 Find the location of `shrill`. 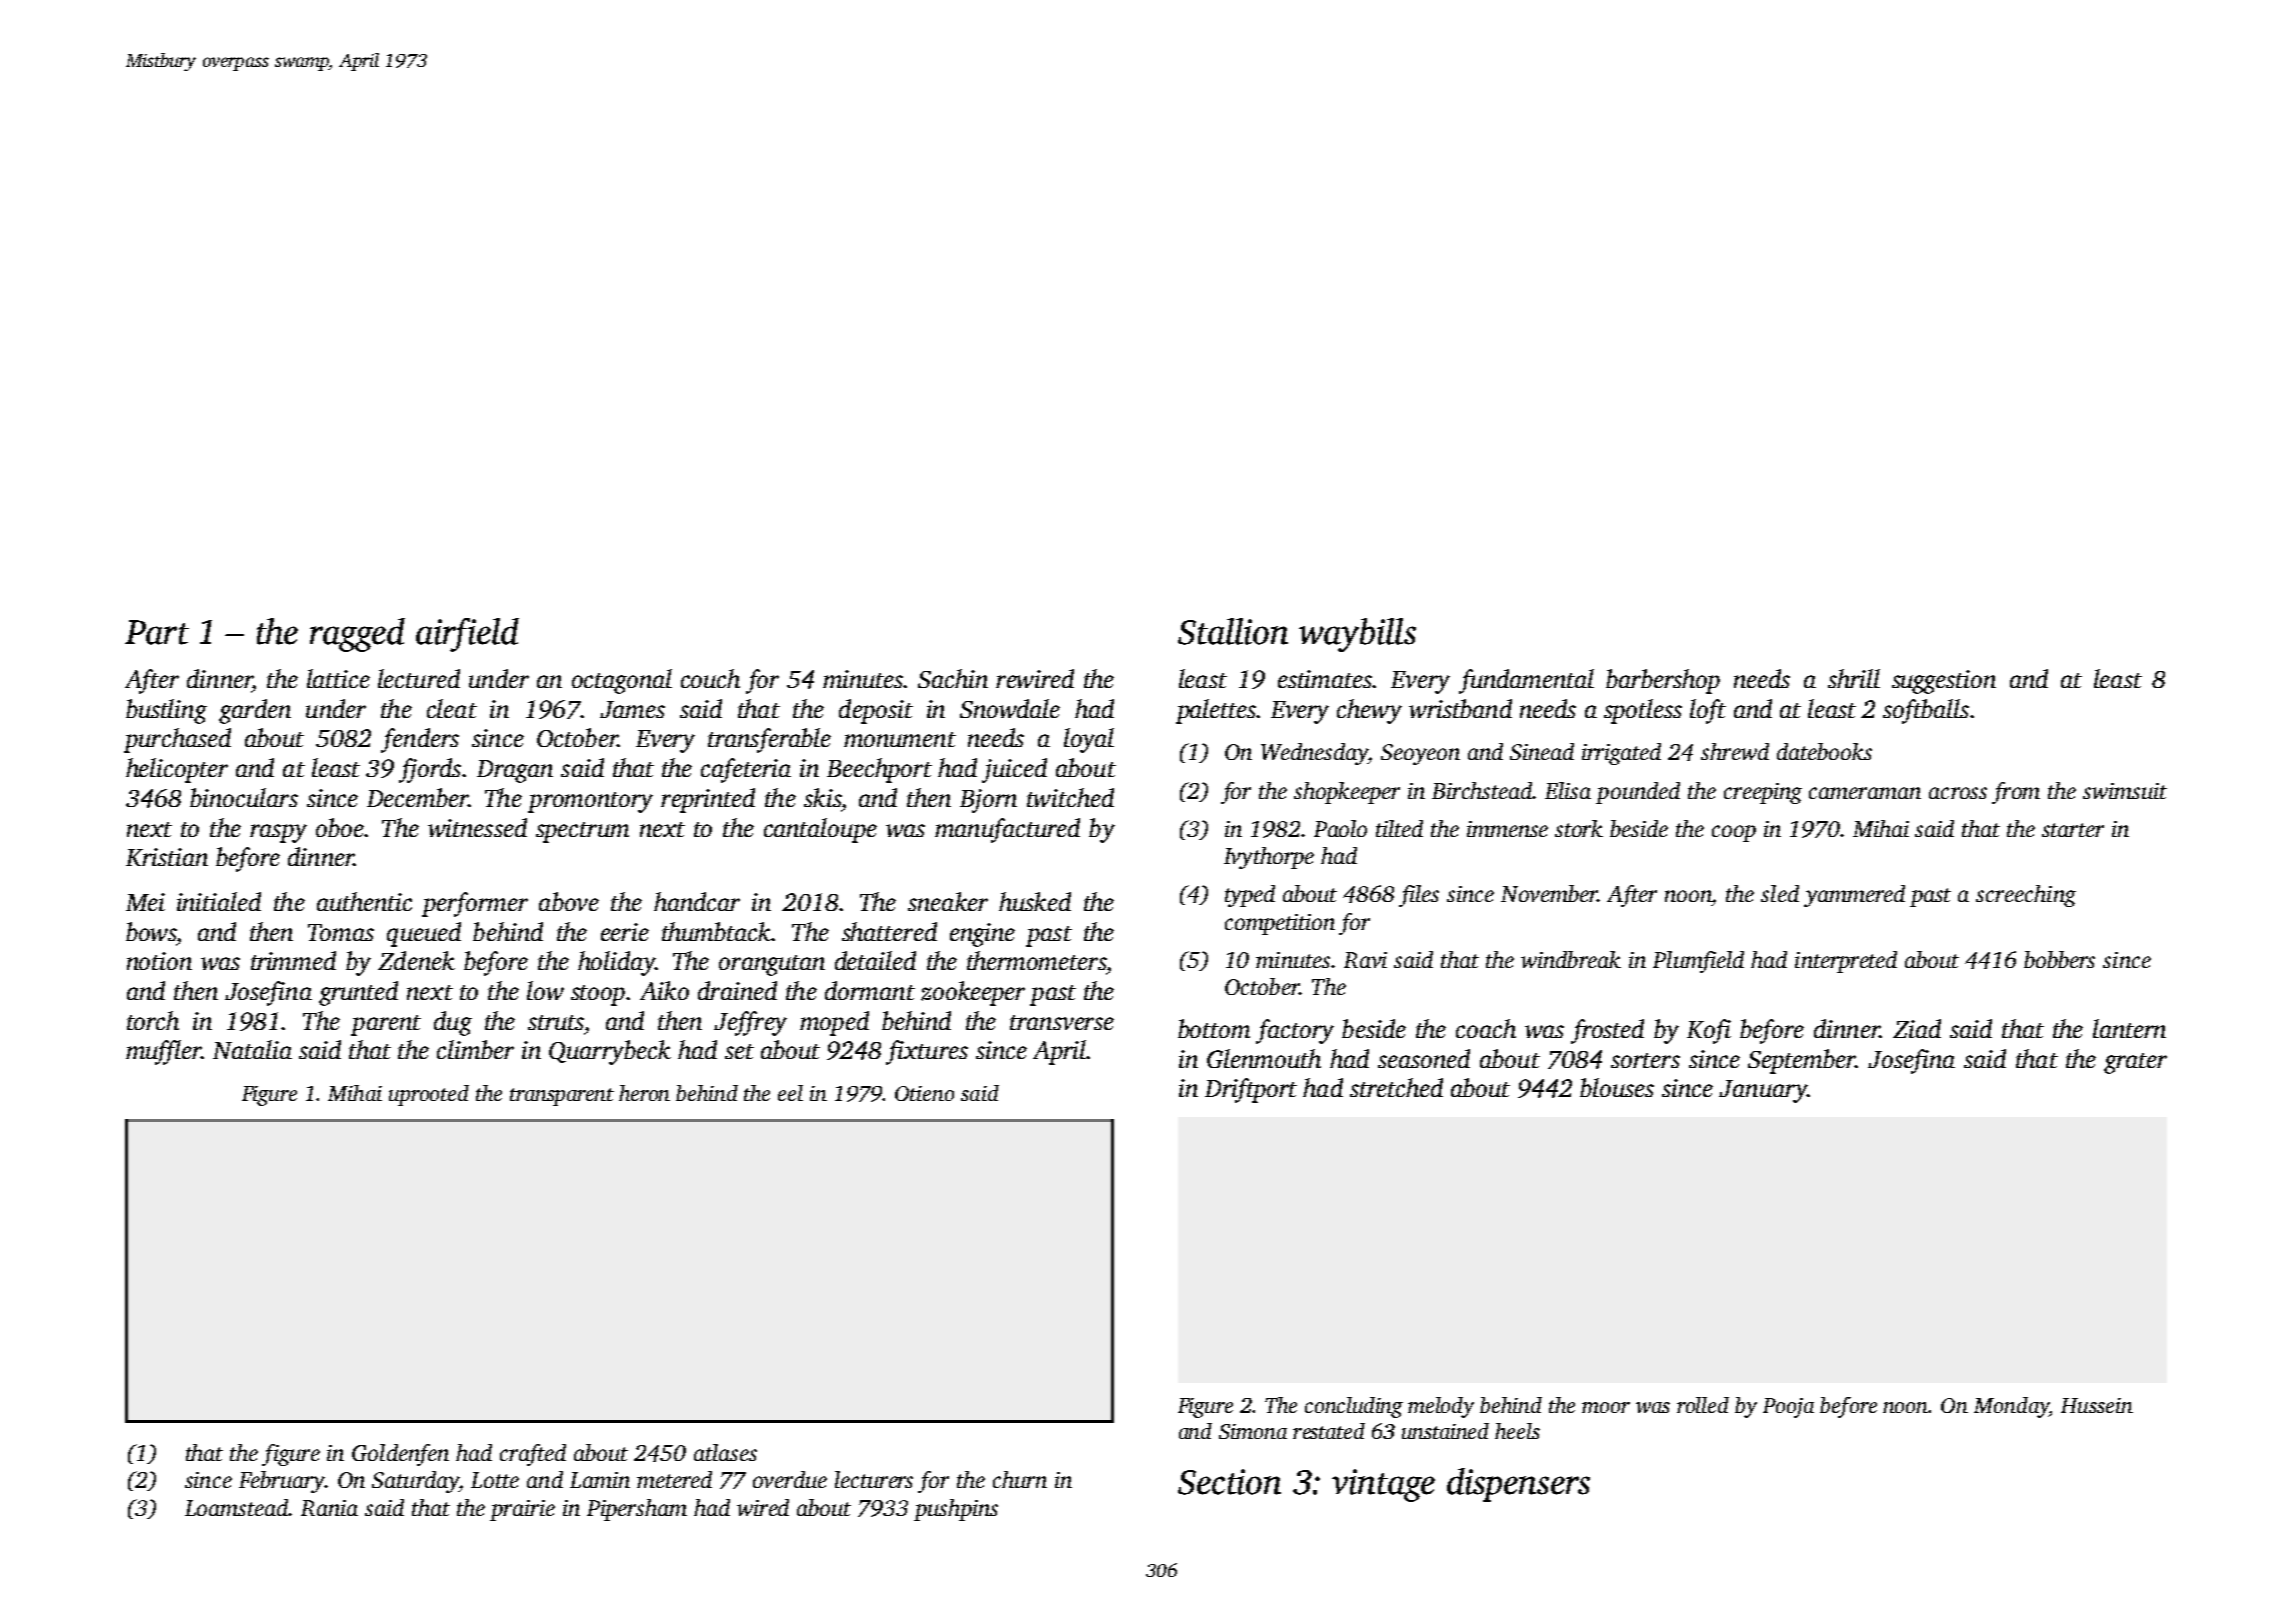

shrill is located at coordinates (1854, 678).
